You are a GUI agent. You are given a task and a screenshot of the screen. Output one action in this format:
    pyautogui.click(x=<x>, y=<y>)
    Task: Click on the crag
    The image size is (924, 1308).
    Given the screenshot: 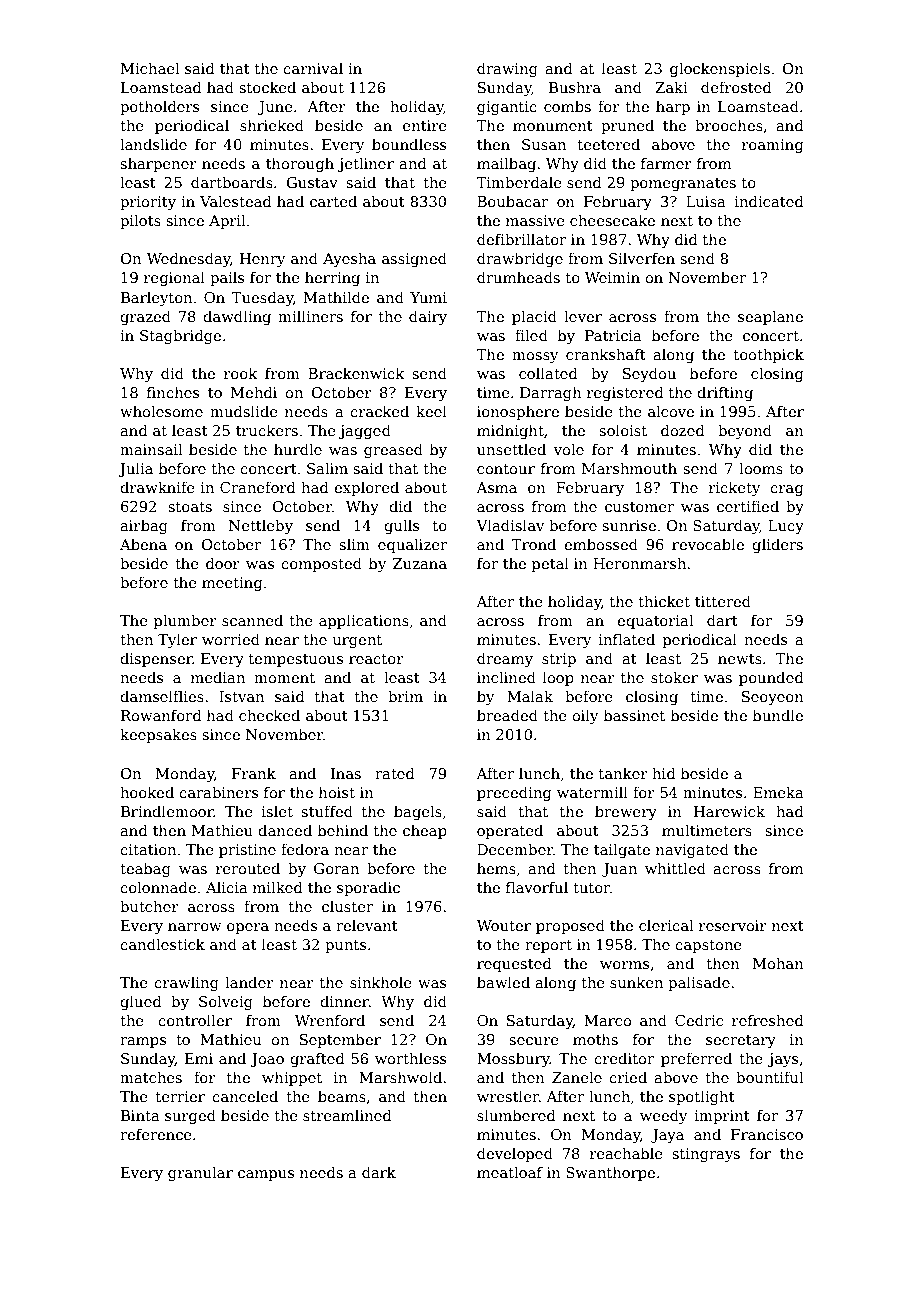 What is the action you would take?
    pyautogui.click(x=786, y=490)
